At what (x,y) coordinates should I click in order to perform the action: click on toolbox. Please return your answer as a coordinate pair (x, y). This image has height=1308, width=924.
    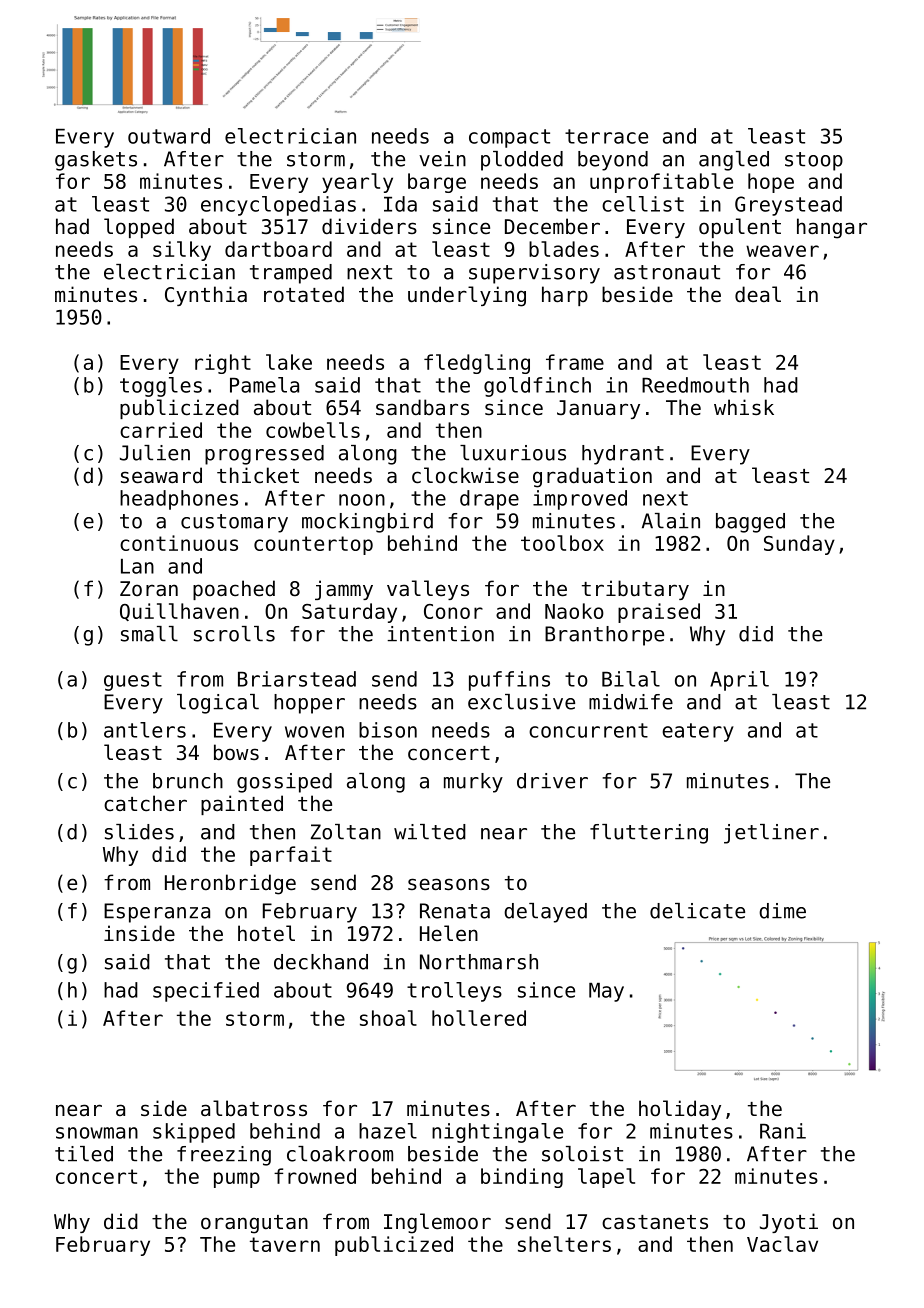
    Looking at the image, I should click on (562, 543).
